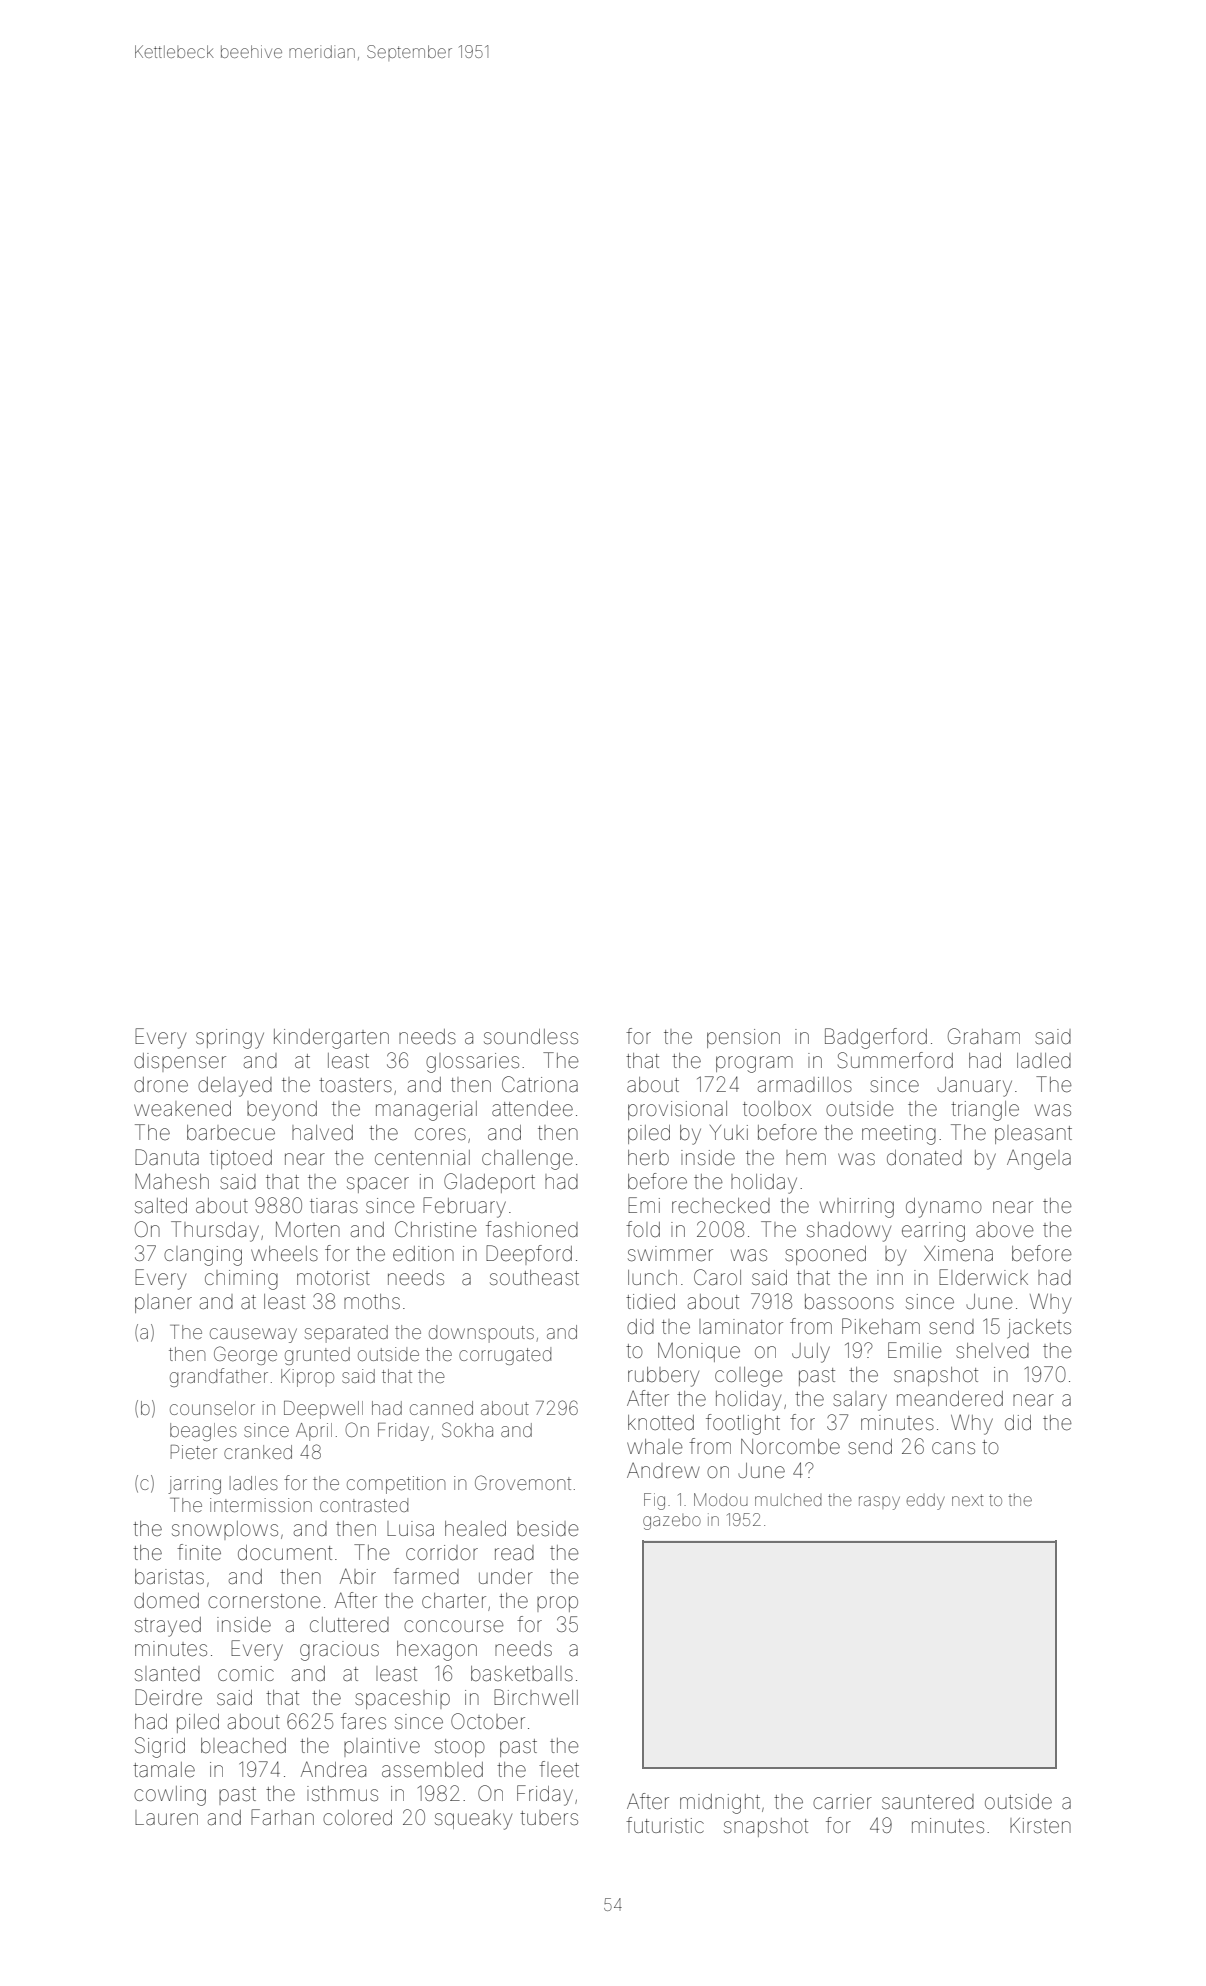 This document has height=1986, width=1206. What do you see at coordinates (219, 1377) in the document?
I see `grandfather` at bounding box center [219, 1377].
